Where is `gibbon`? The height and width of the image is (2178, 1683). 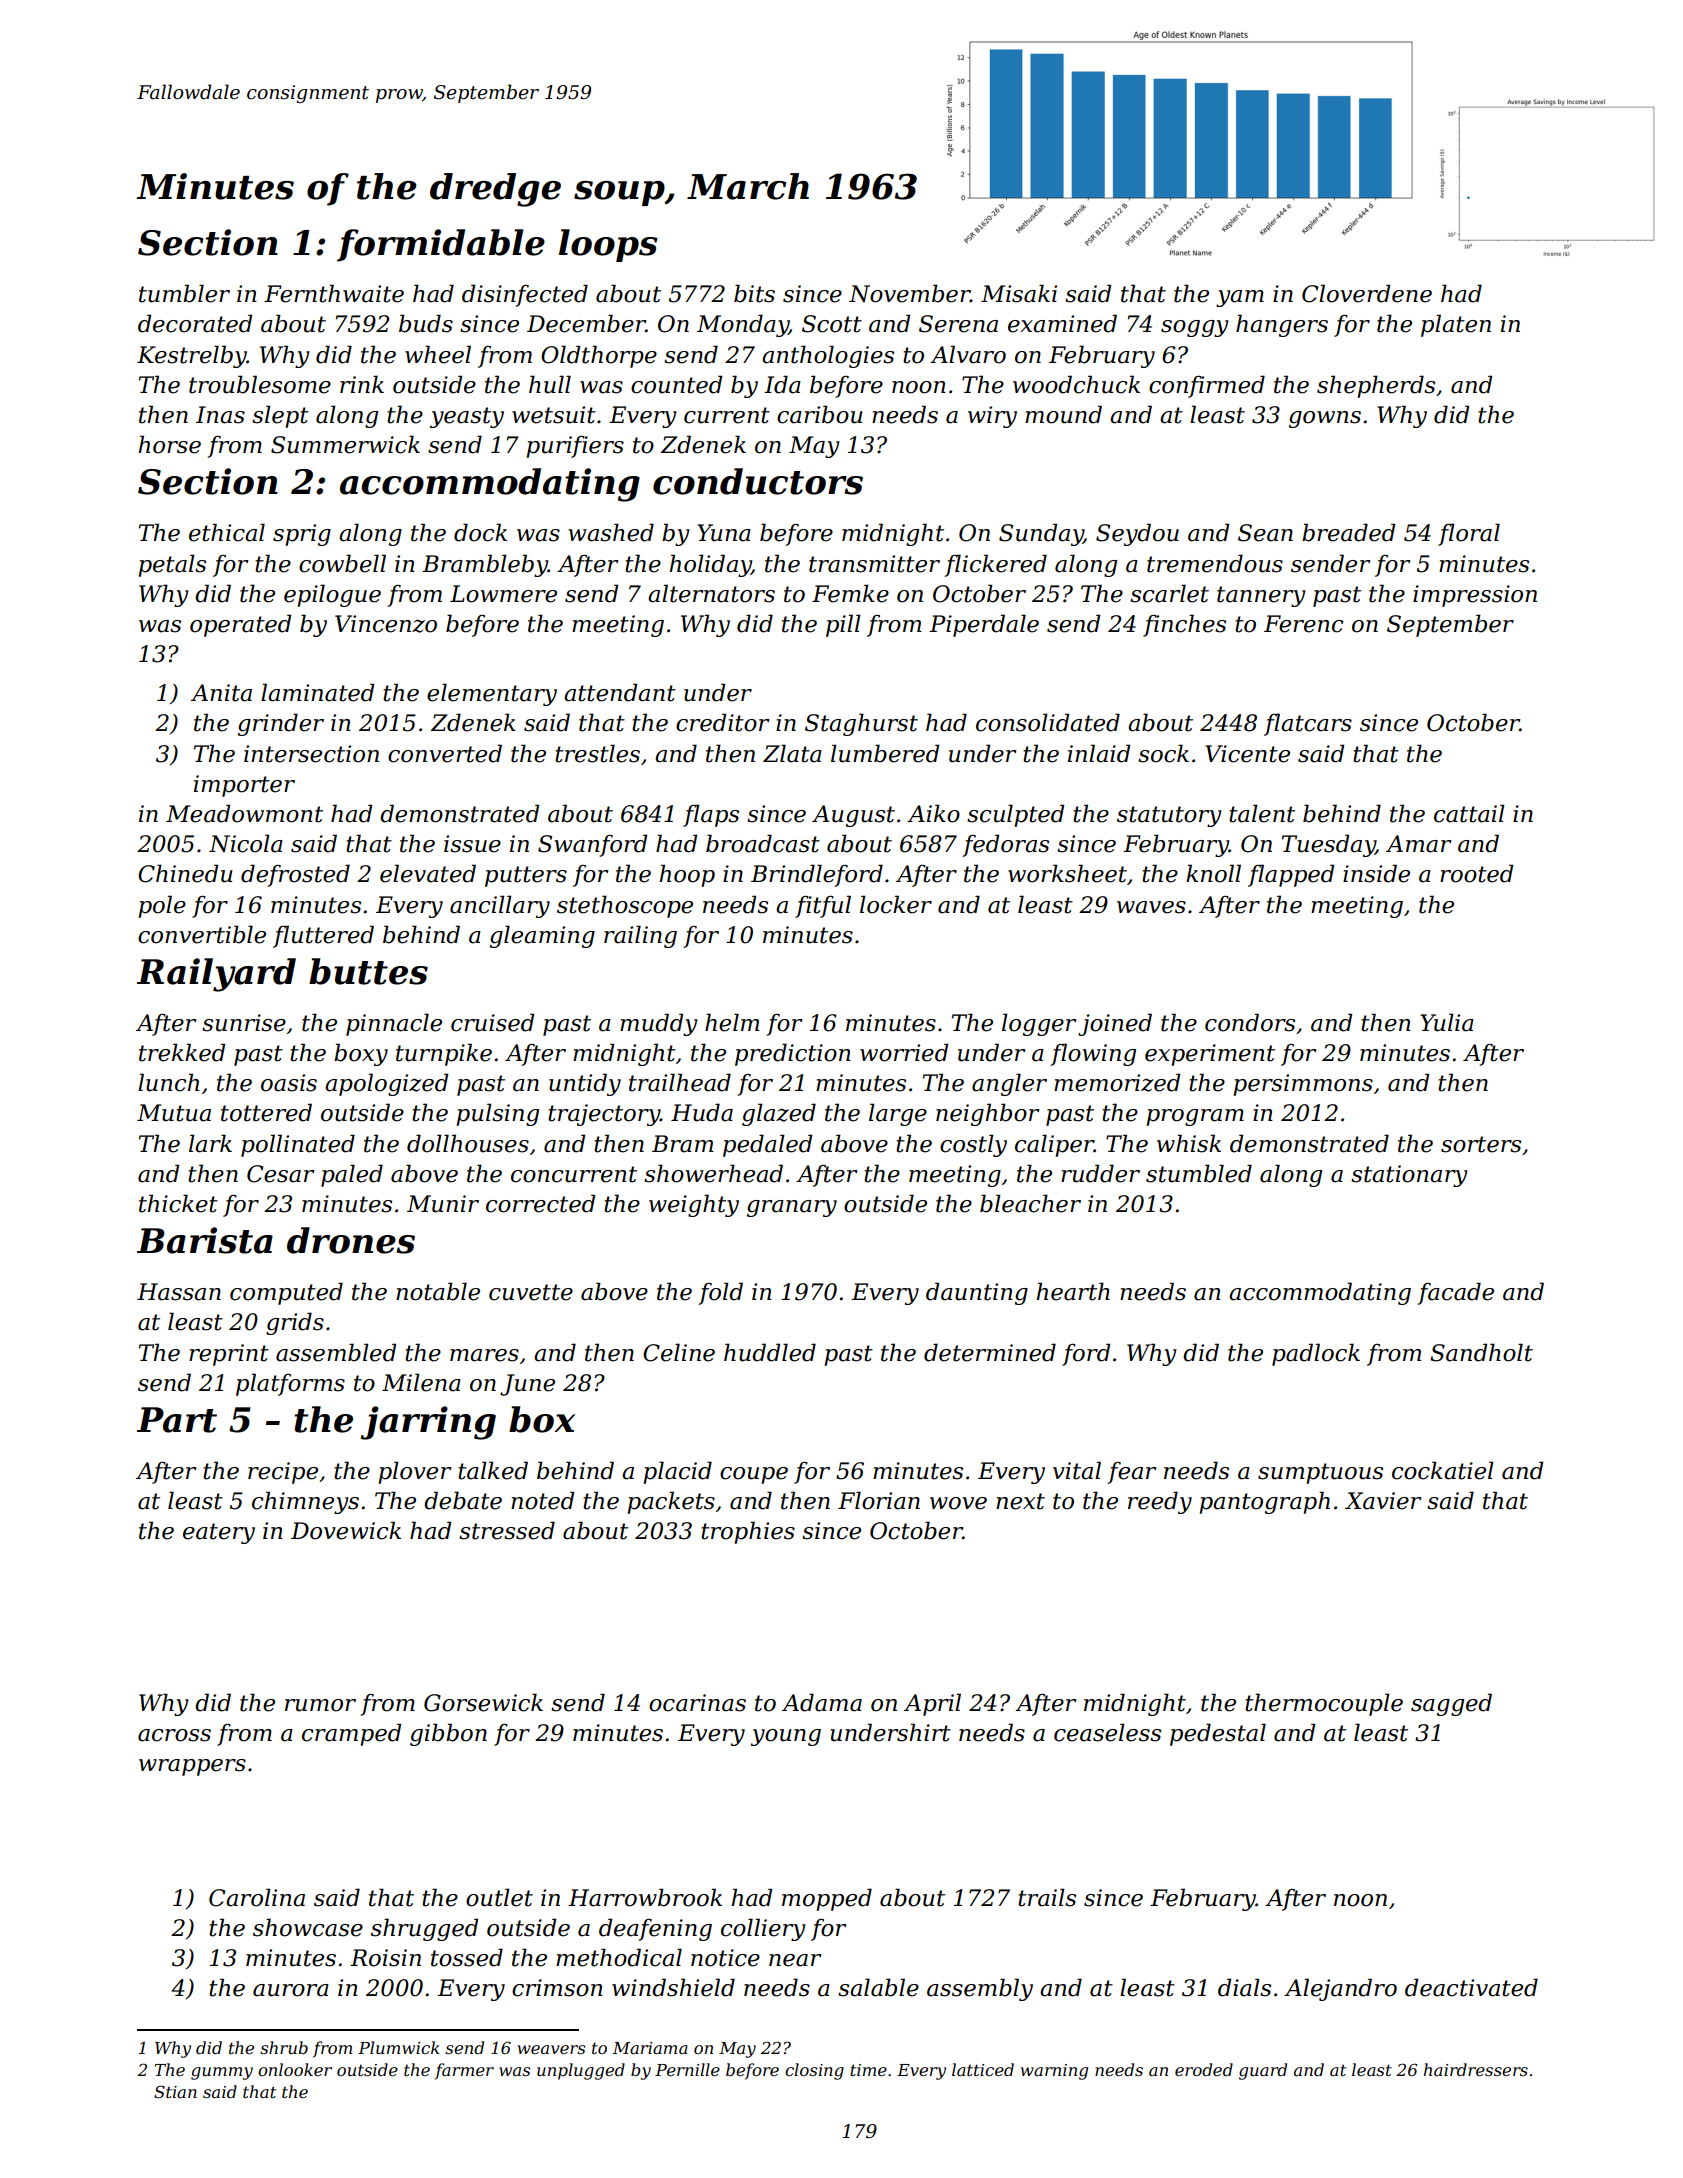 gibbon is located at coordinates (448, 1734).
